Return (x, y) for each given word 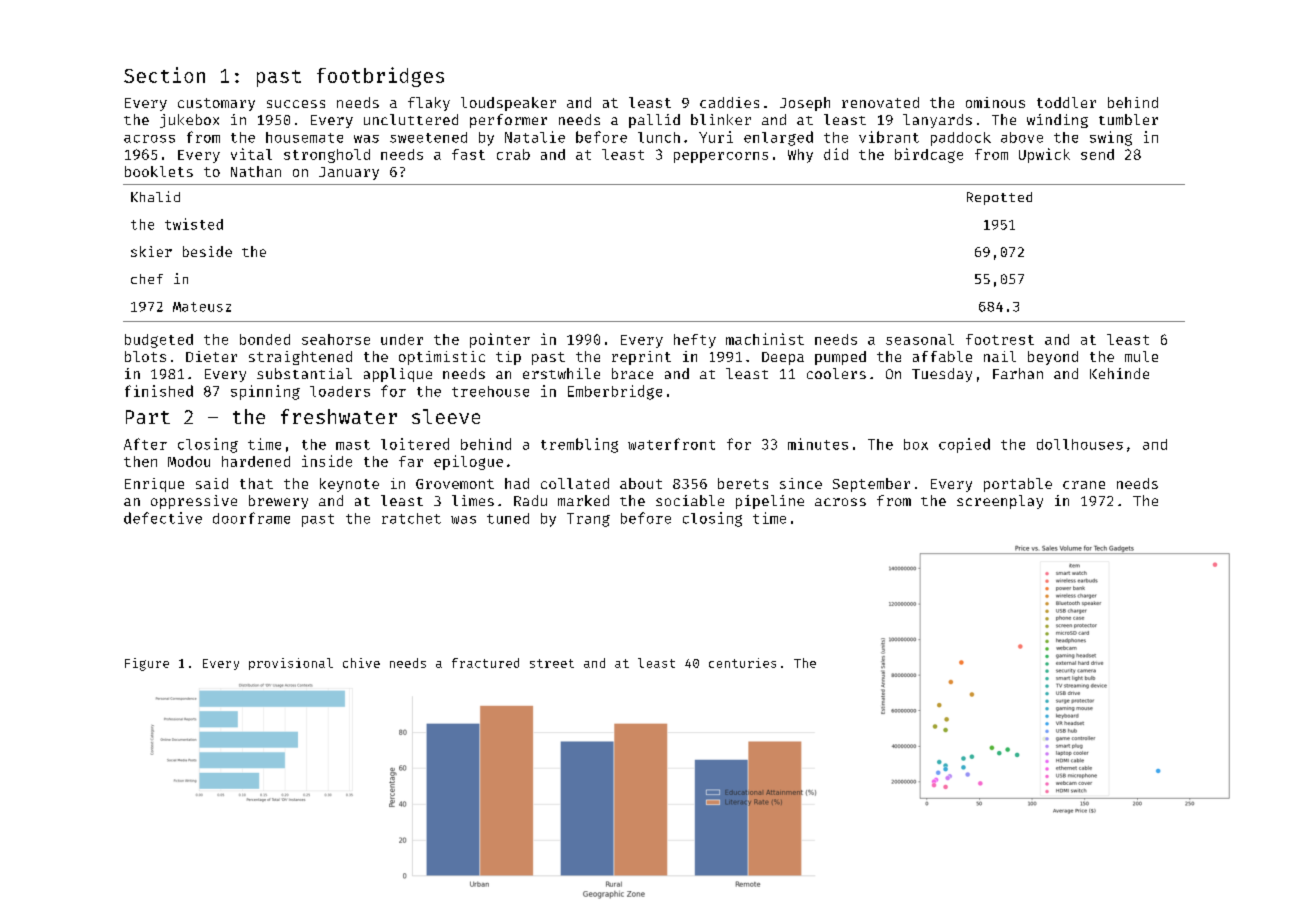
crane (1084, 485)
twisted (194, 224)
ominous (995, 102)
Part (148, 417)
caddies (729, 102)
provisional (291, 664)
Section (164, 75)
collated (575, 483)
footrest (1000, 339)
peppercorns (721, 157)
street (552, 663)
